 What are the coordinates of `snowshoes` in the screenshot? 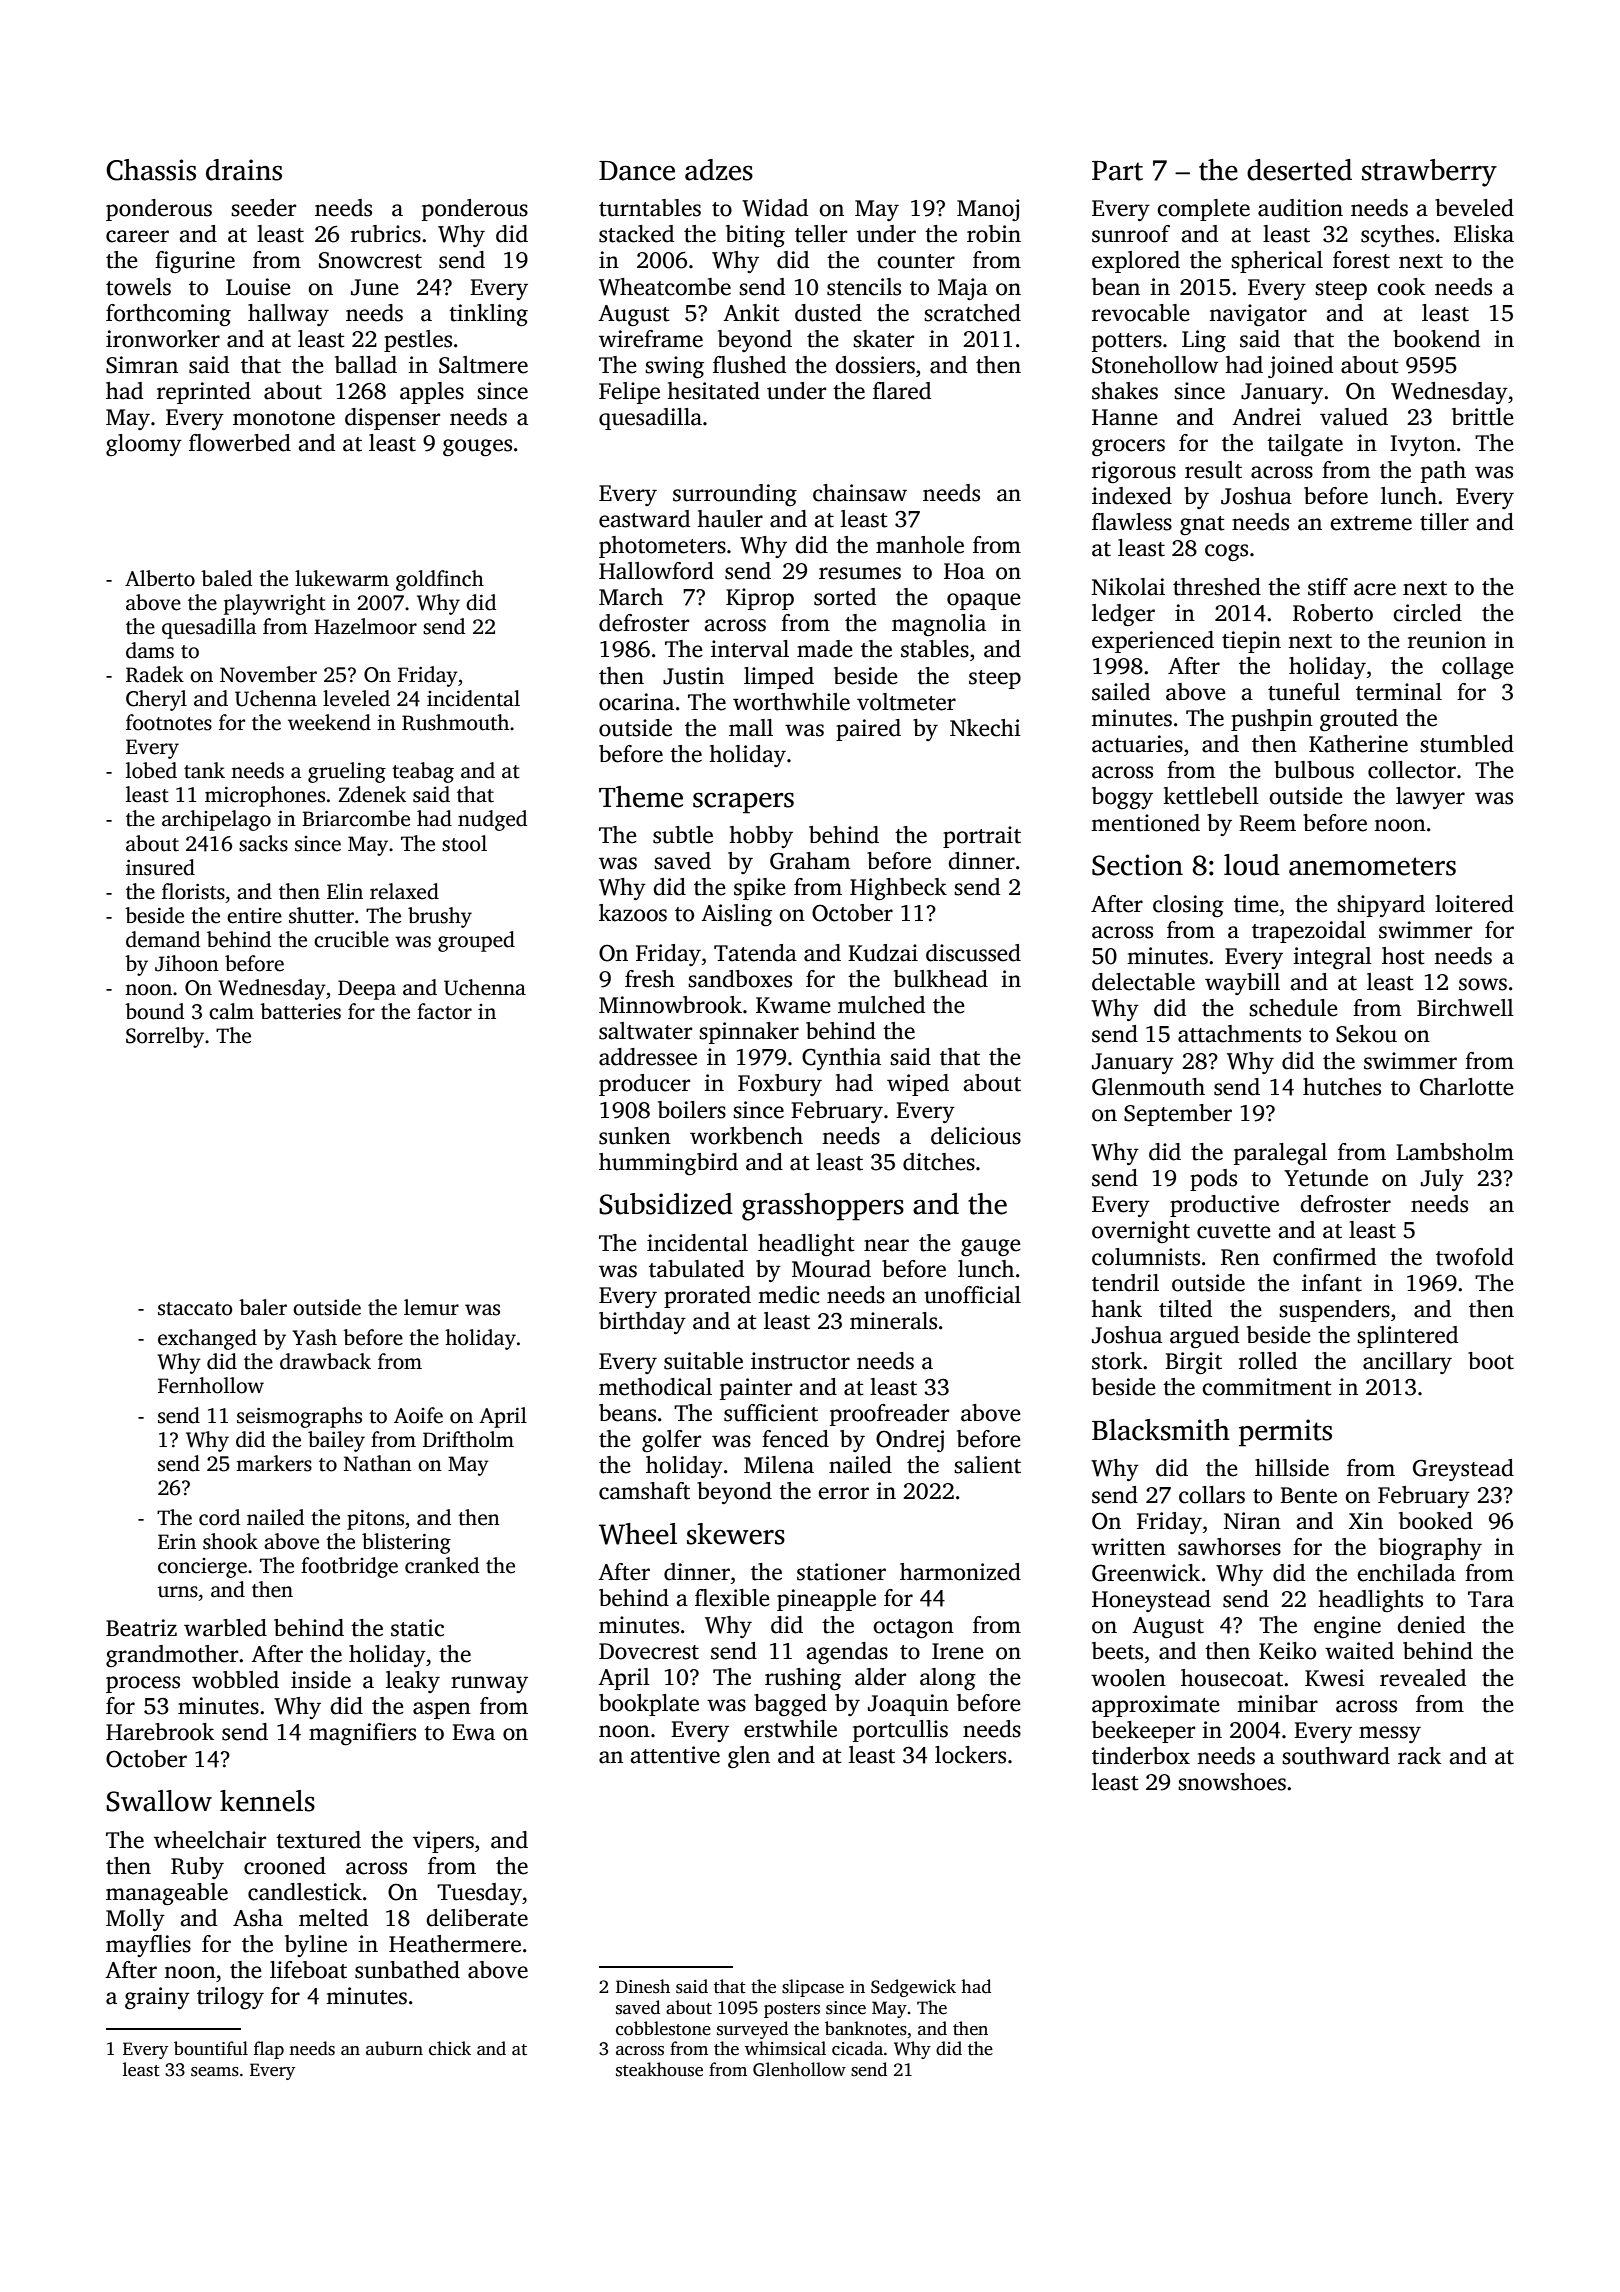 It's located at (1232, 1782).
